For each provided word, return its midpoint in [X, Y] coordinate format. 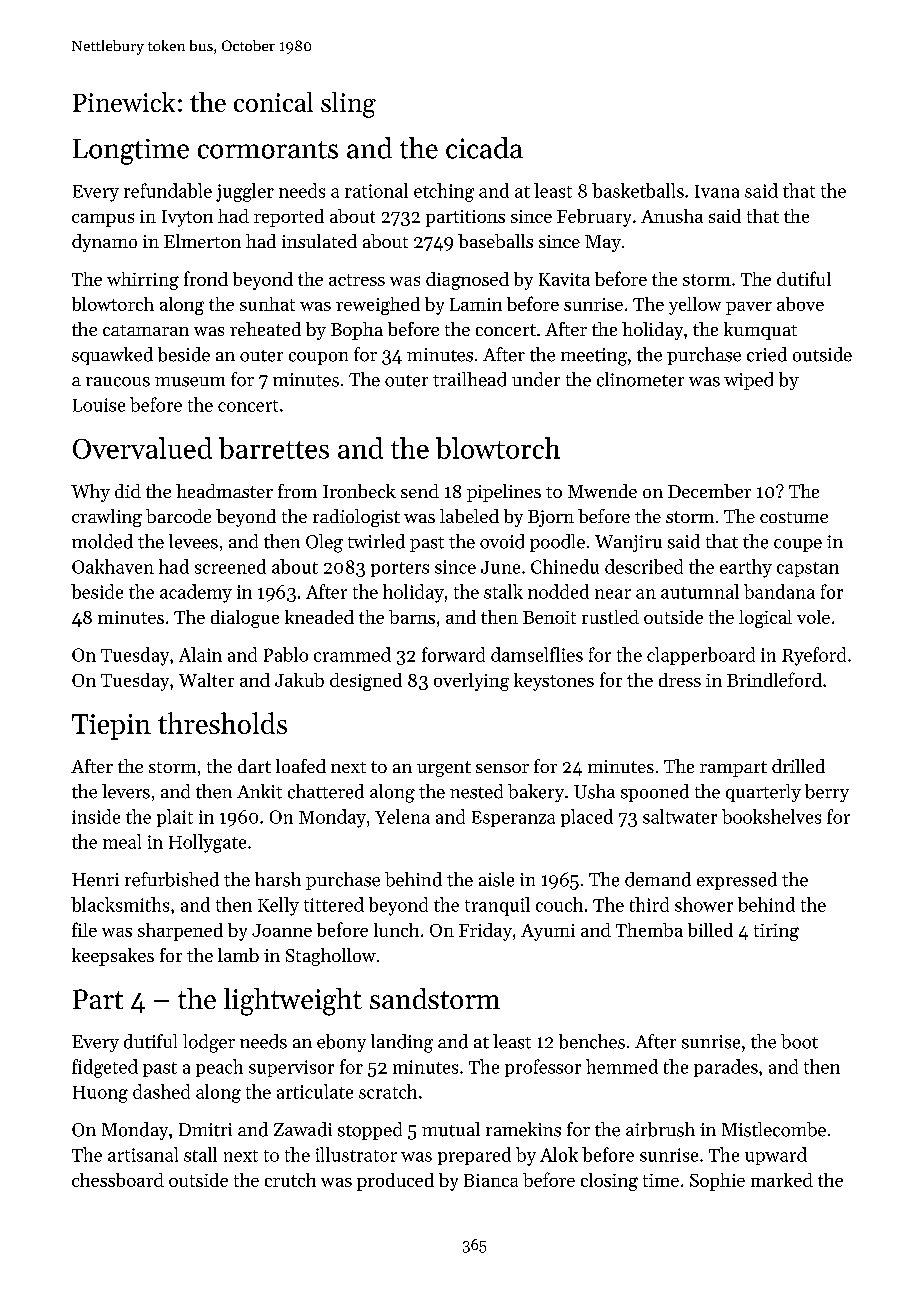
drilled [798, 766]
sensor [502, 768]
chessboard [118, 1180]
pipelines [504, 493]
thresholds [222, 723]
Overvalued [142, 448]
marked [782, 1180]
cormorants [268, 150]
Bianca [491, 1180]
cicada [484, 148]
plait [175, 818]
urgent [444, 769]
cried [767, 354]
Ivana [717, 191]
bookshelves [771, 816]
